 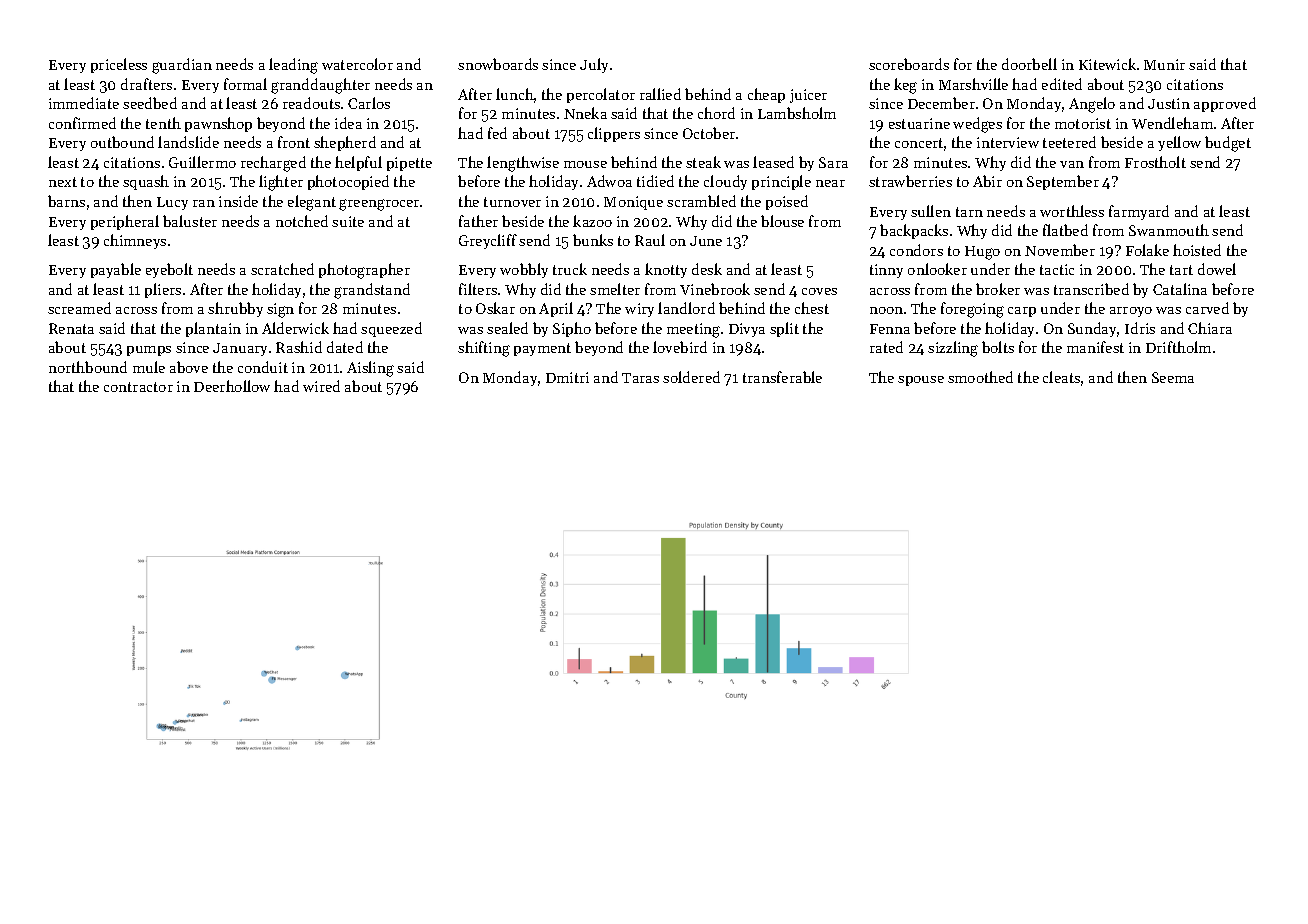 What do you see at coordinates (189, 367) in the screenshot?
I see `above` at bounding box center [189, 367].
